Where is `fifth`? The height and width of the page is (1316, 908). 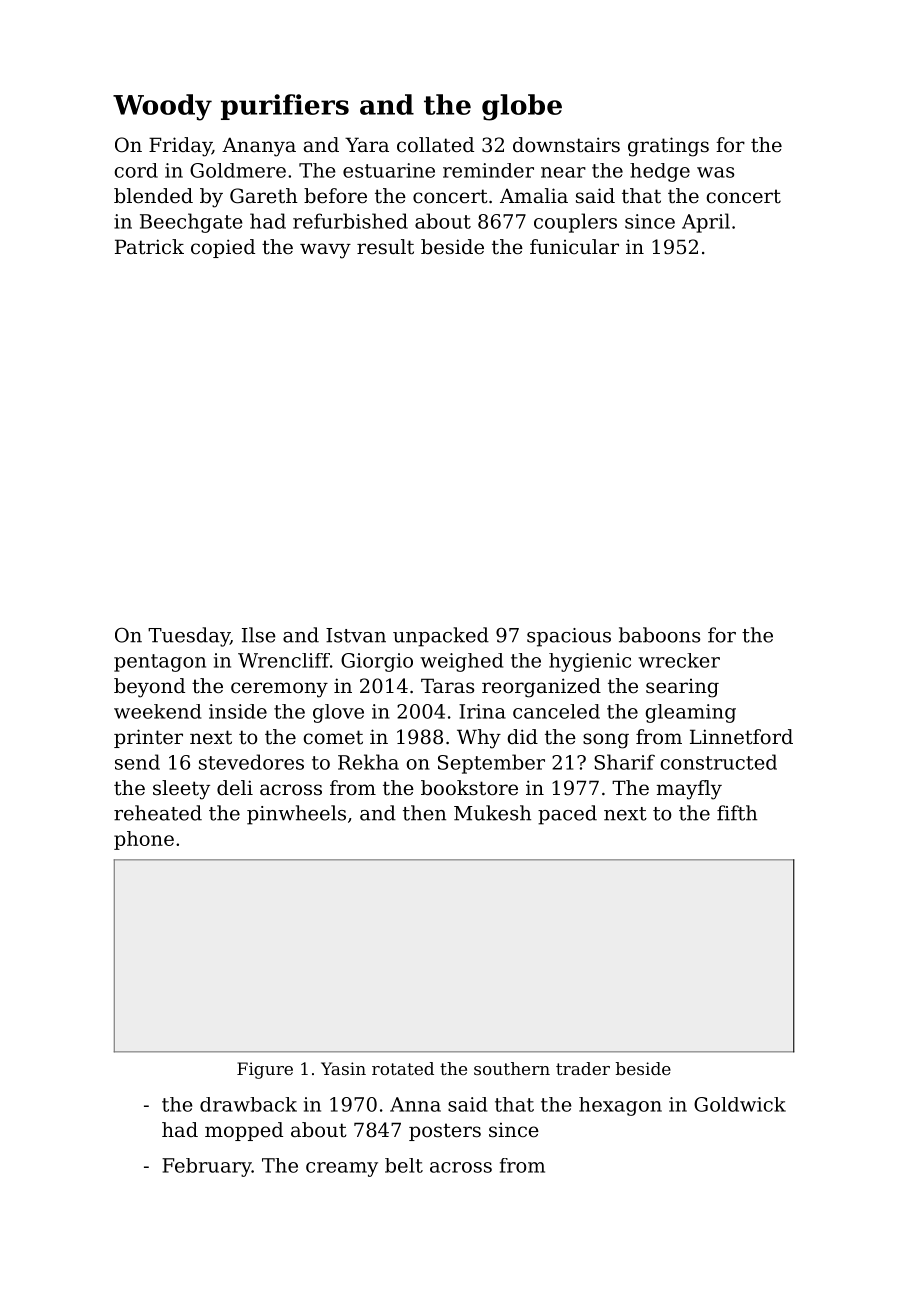
fifth is located at coordinates (737, 813).
